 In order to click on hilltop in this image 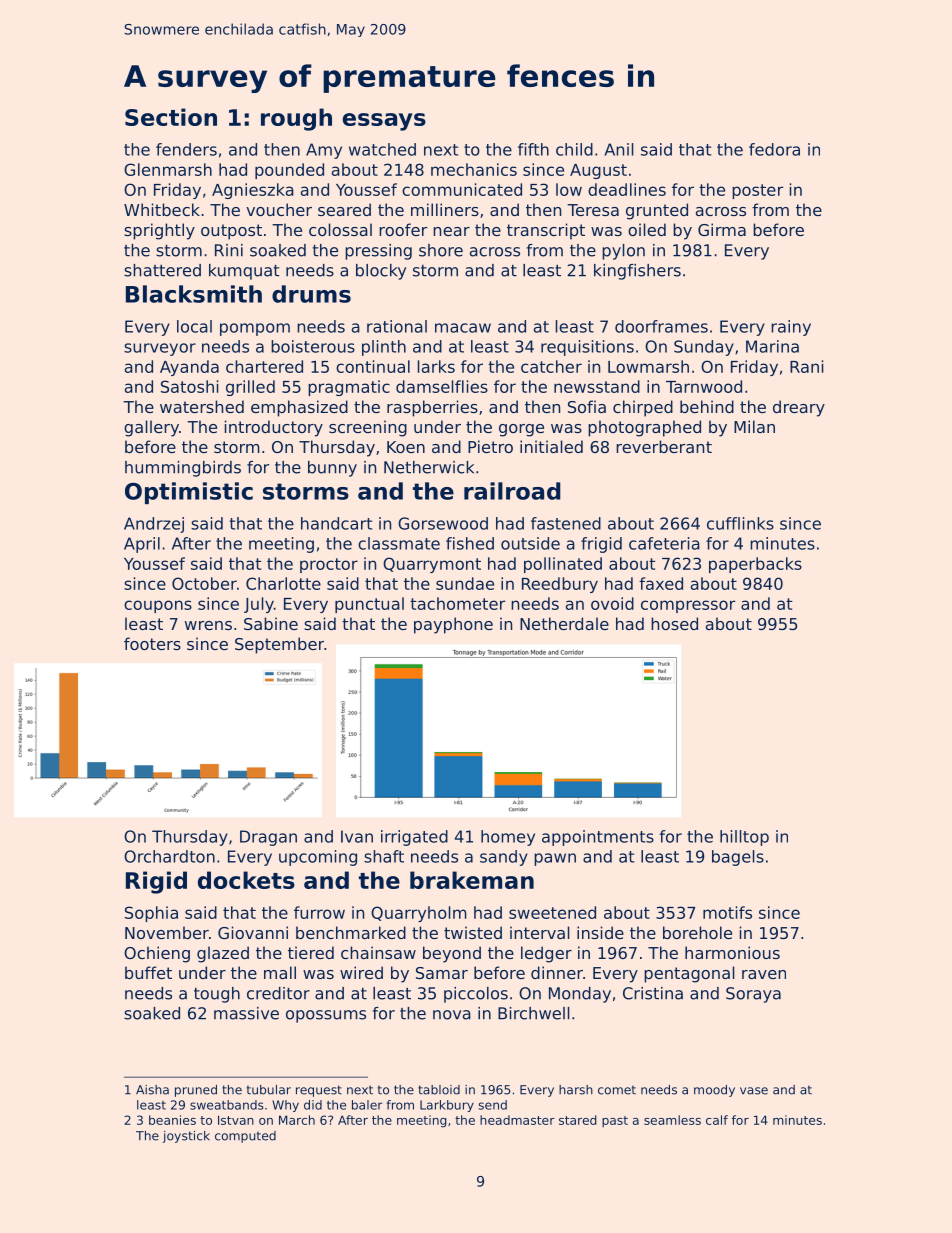, I will do `click(744, 838)`.
